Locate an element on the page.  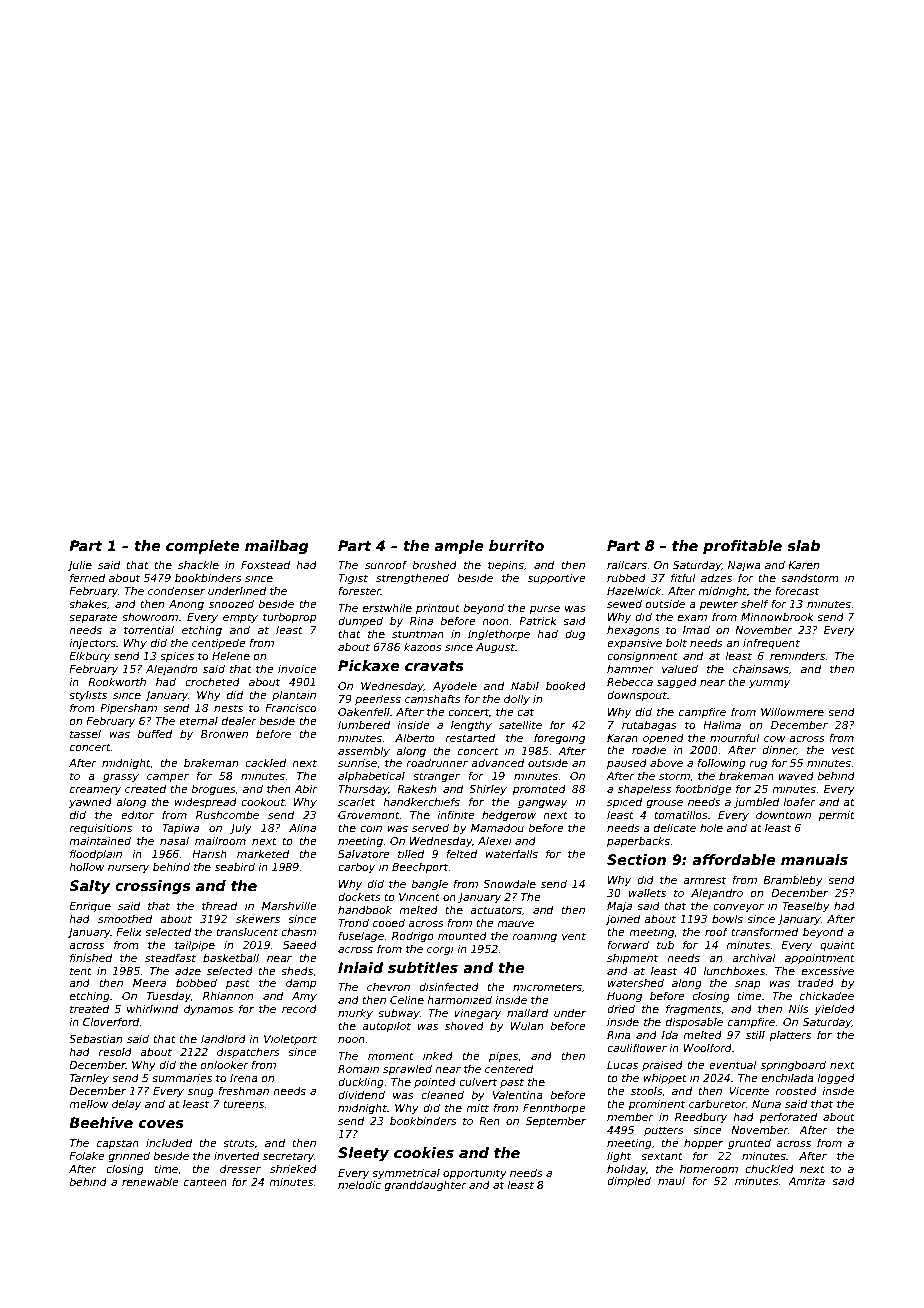
Karen is located at coordinates (803, 565).
